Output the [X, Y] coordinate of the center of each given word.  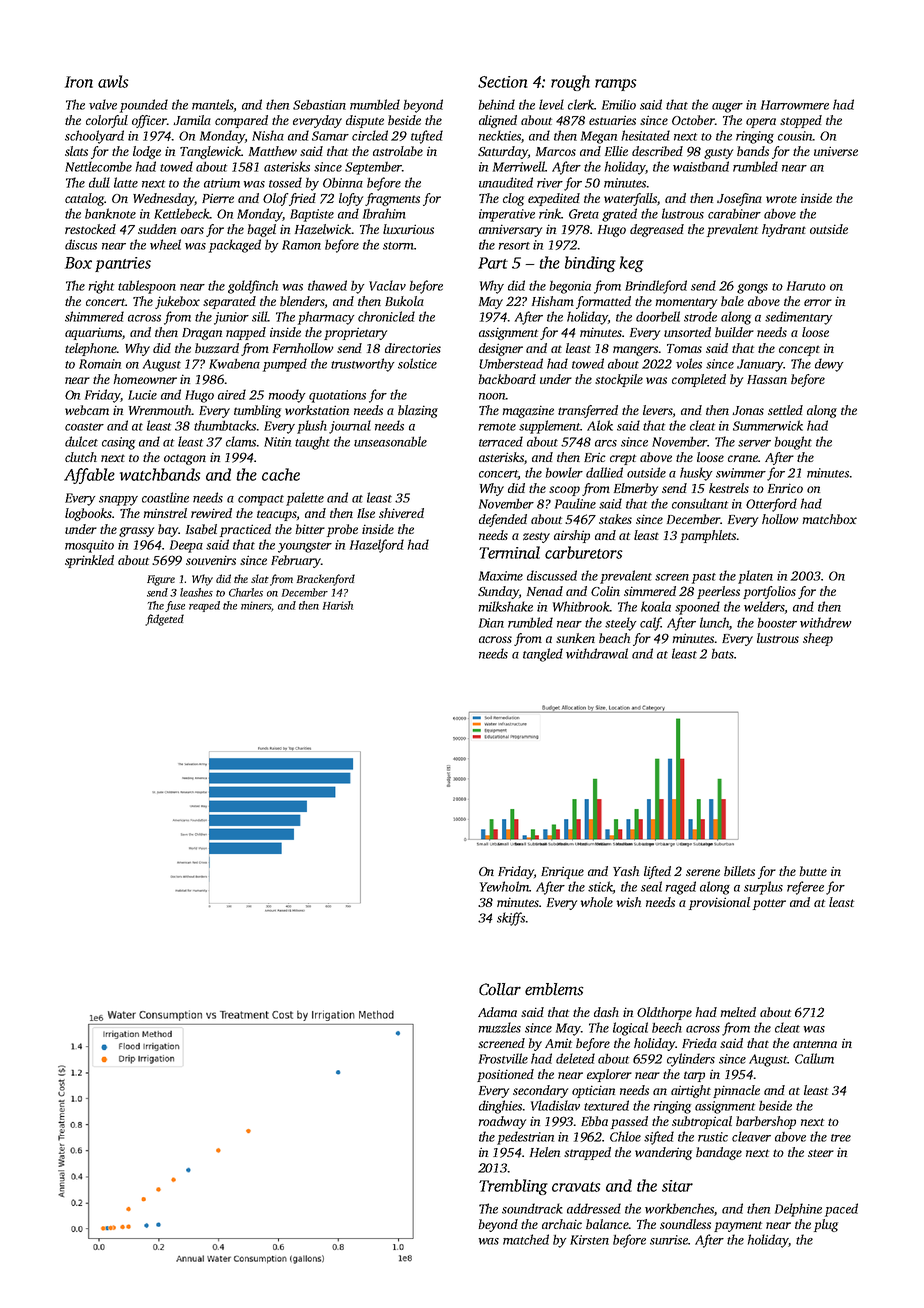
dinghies [500, 1107]
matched [526, 1239]
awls [113, 81]
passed [629, 1122]
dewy [829, 365]
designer [501, 349]
